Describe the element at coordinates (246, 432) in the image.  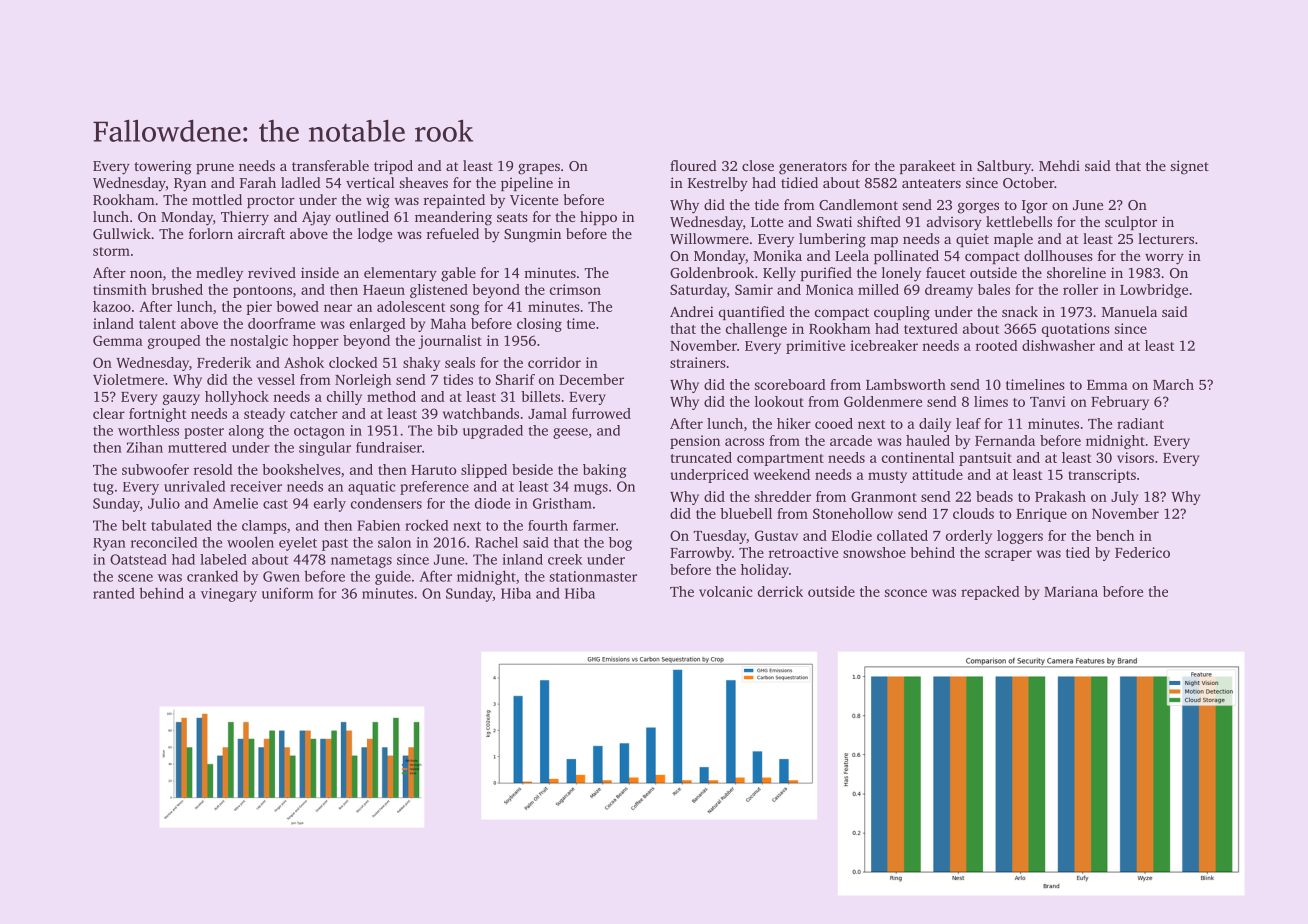
I see `along` at that location.
